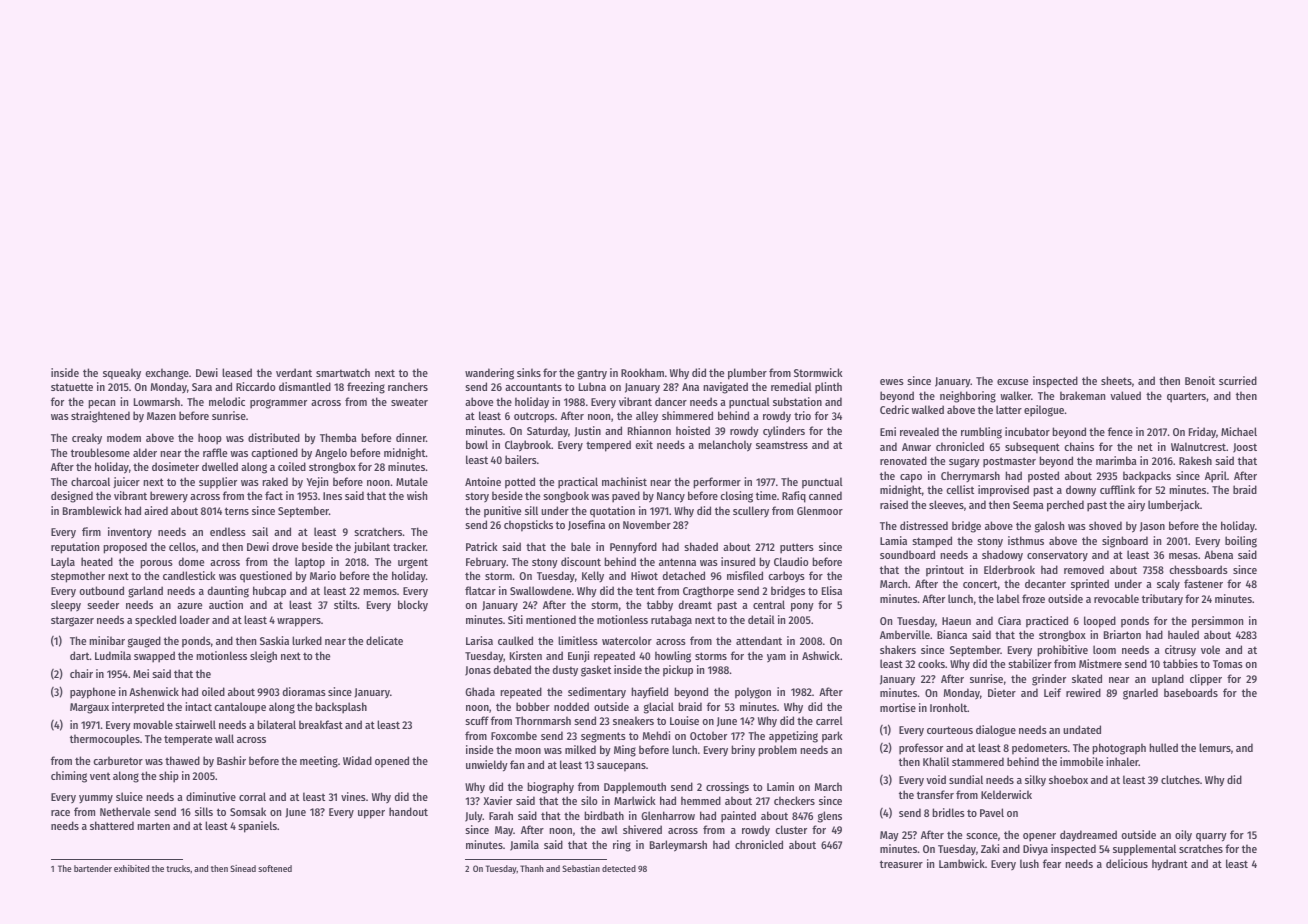 This page has width=1308, height=924. I want to click on boiling, so click(1241, 542).
